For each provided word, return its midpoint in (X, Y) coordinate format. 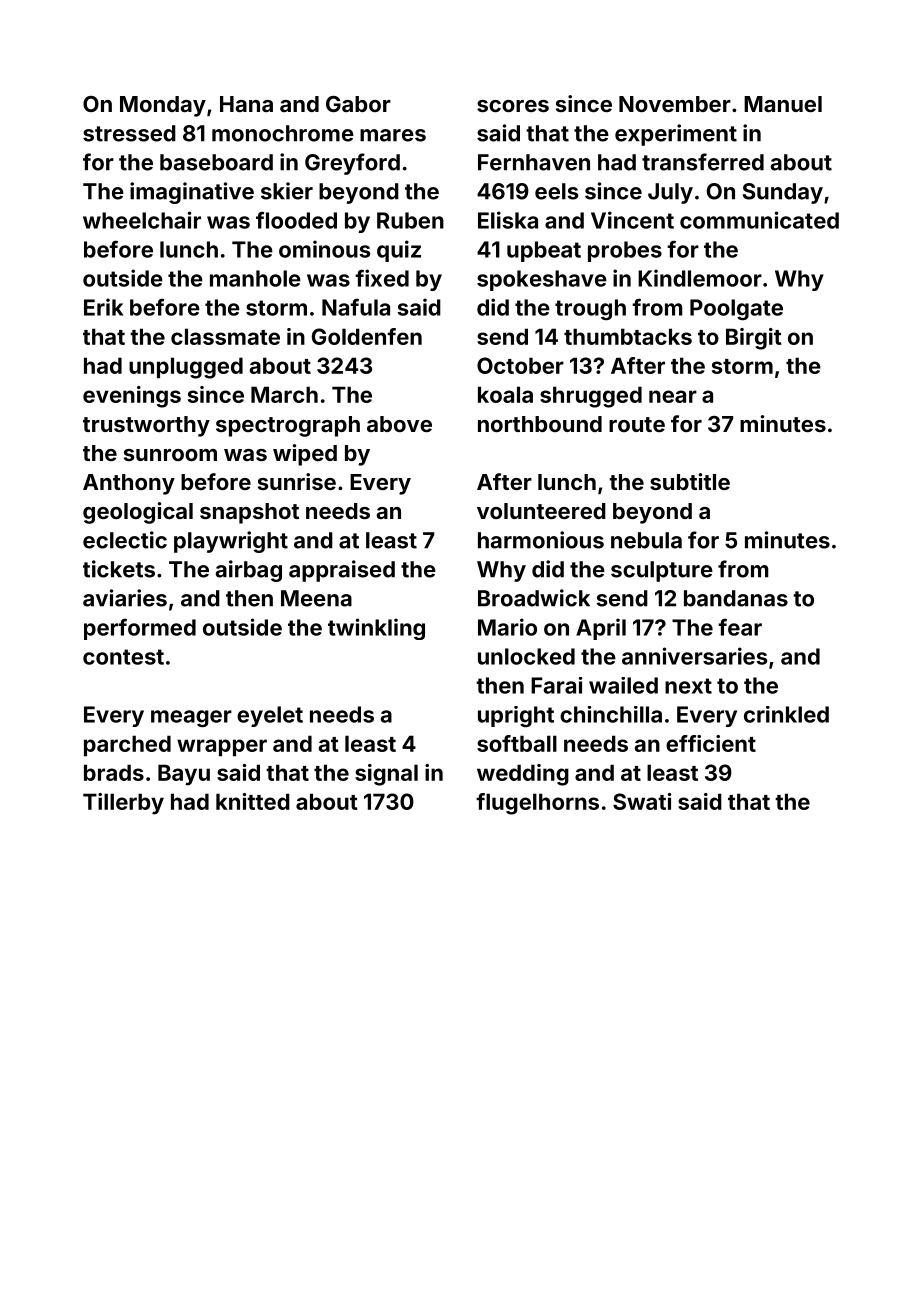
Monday (163, 106)
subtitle (690, 481)
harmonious (541, 540)
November (675, 104)
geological (138, 513)
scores (513, 106)
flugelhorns (537, 804)
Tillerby (123, 804)
